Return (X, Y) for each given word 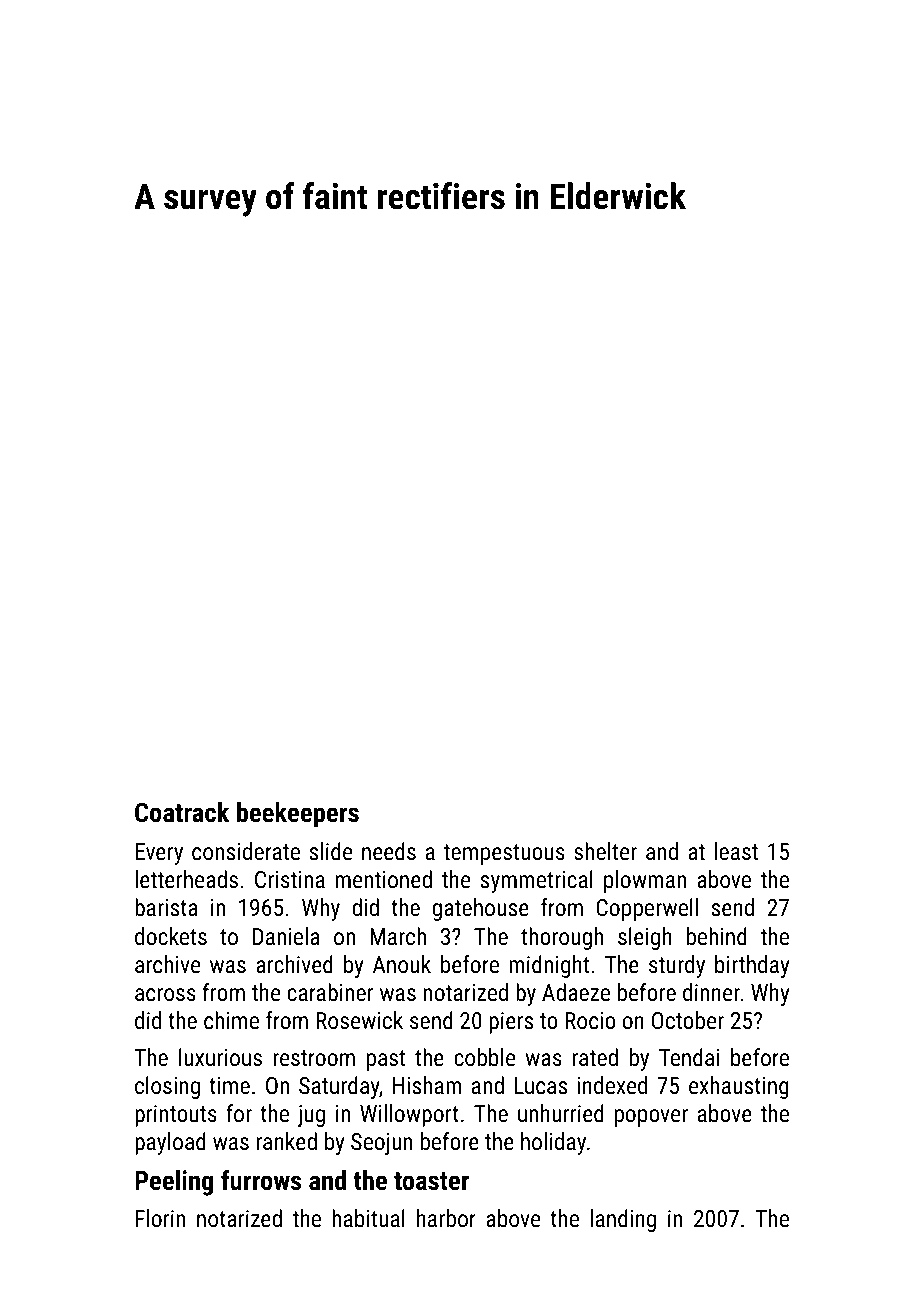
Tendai (689, 1057)
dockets (171, 936)
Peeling (174, 1183)
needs (389, 851)
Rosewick (359, 1020)
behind (717, 936)
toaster (431, 1181)
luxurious (220, 1057)
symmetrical (537, 881)
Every (159, 854)
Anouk (402, 964)
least (736, 851)
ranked (287, 1141)
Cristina (290, 879)
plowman (645, 881)
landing (623, 1220)
